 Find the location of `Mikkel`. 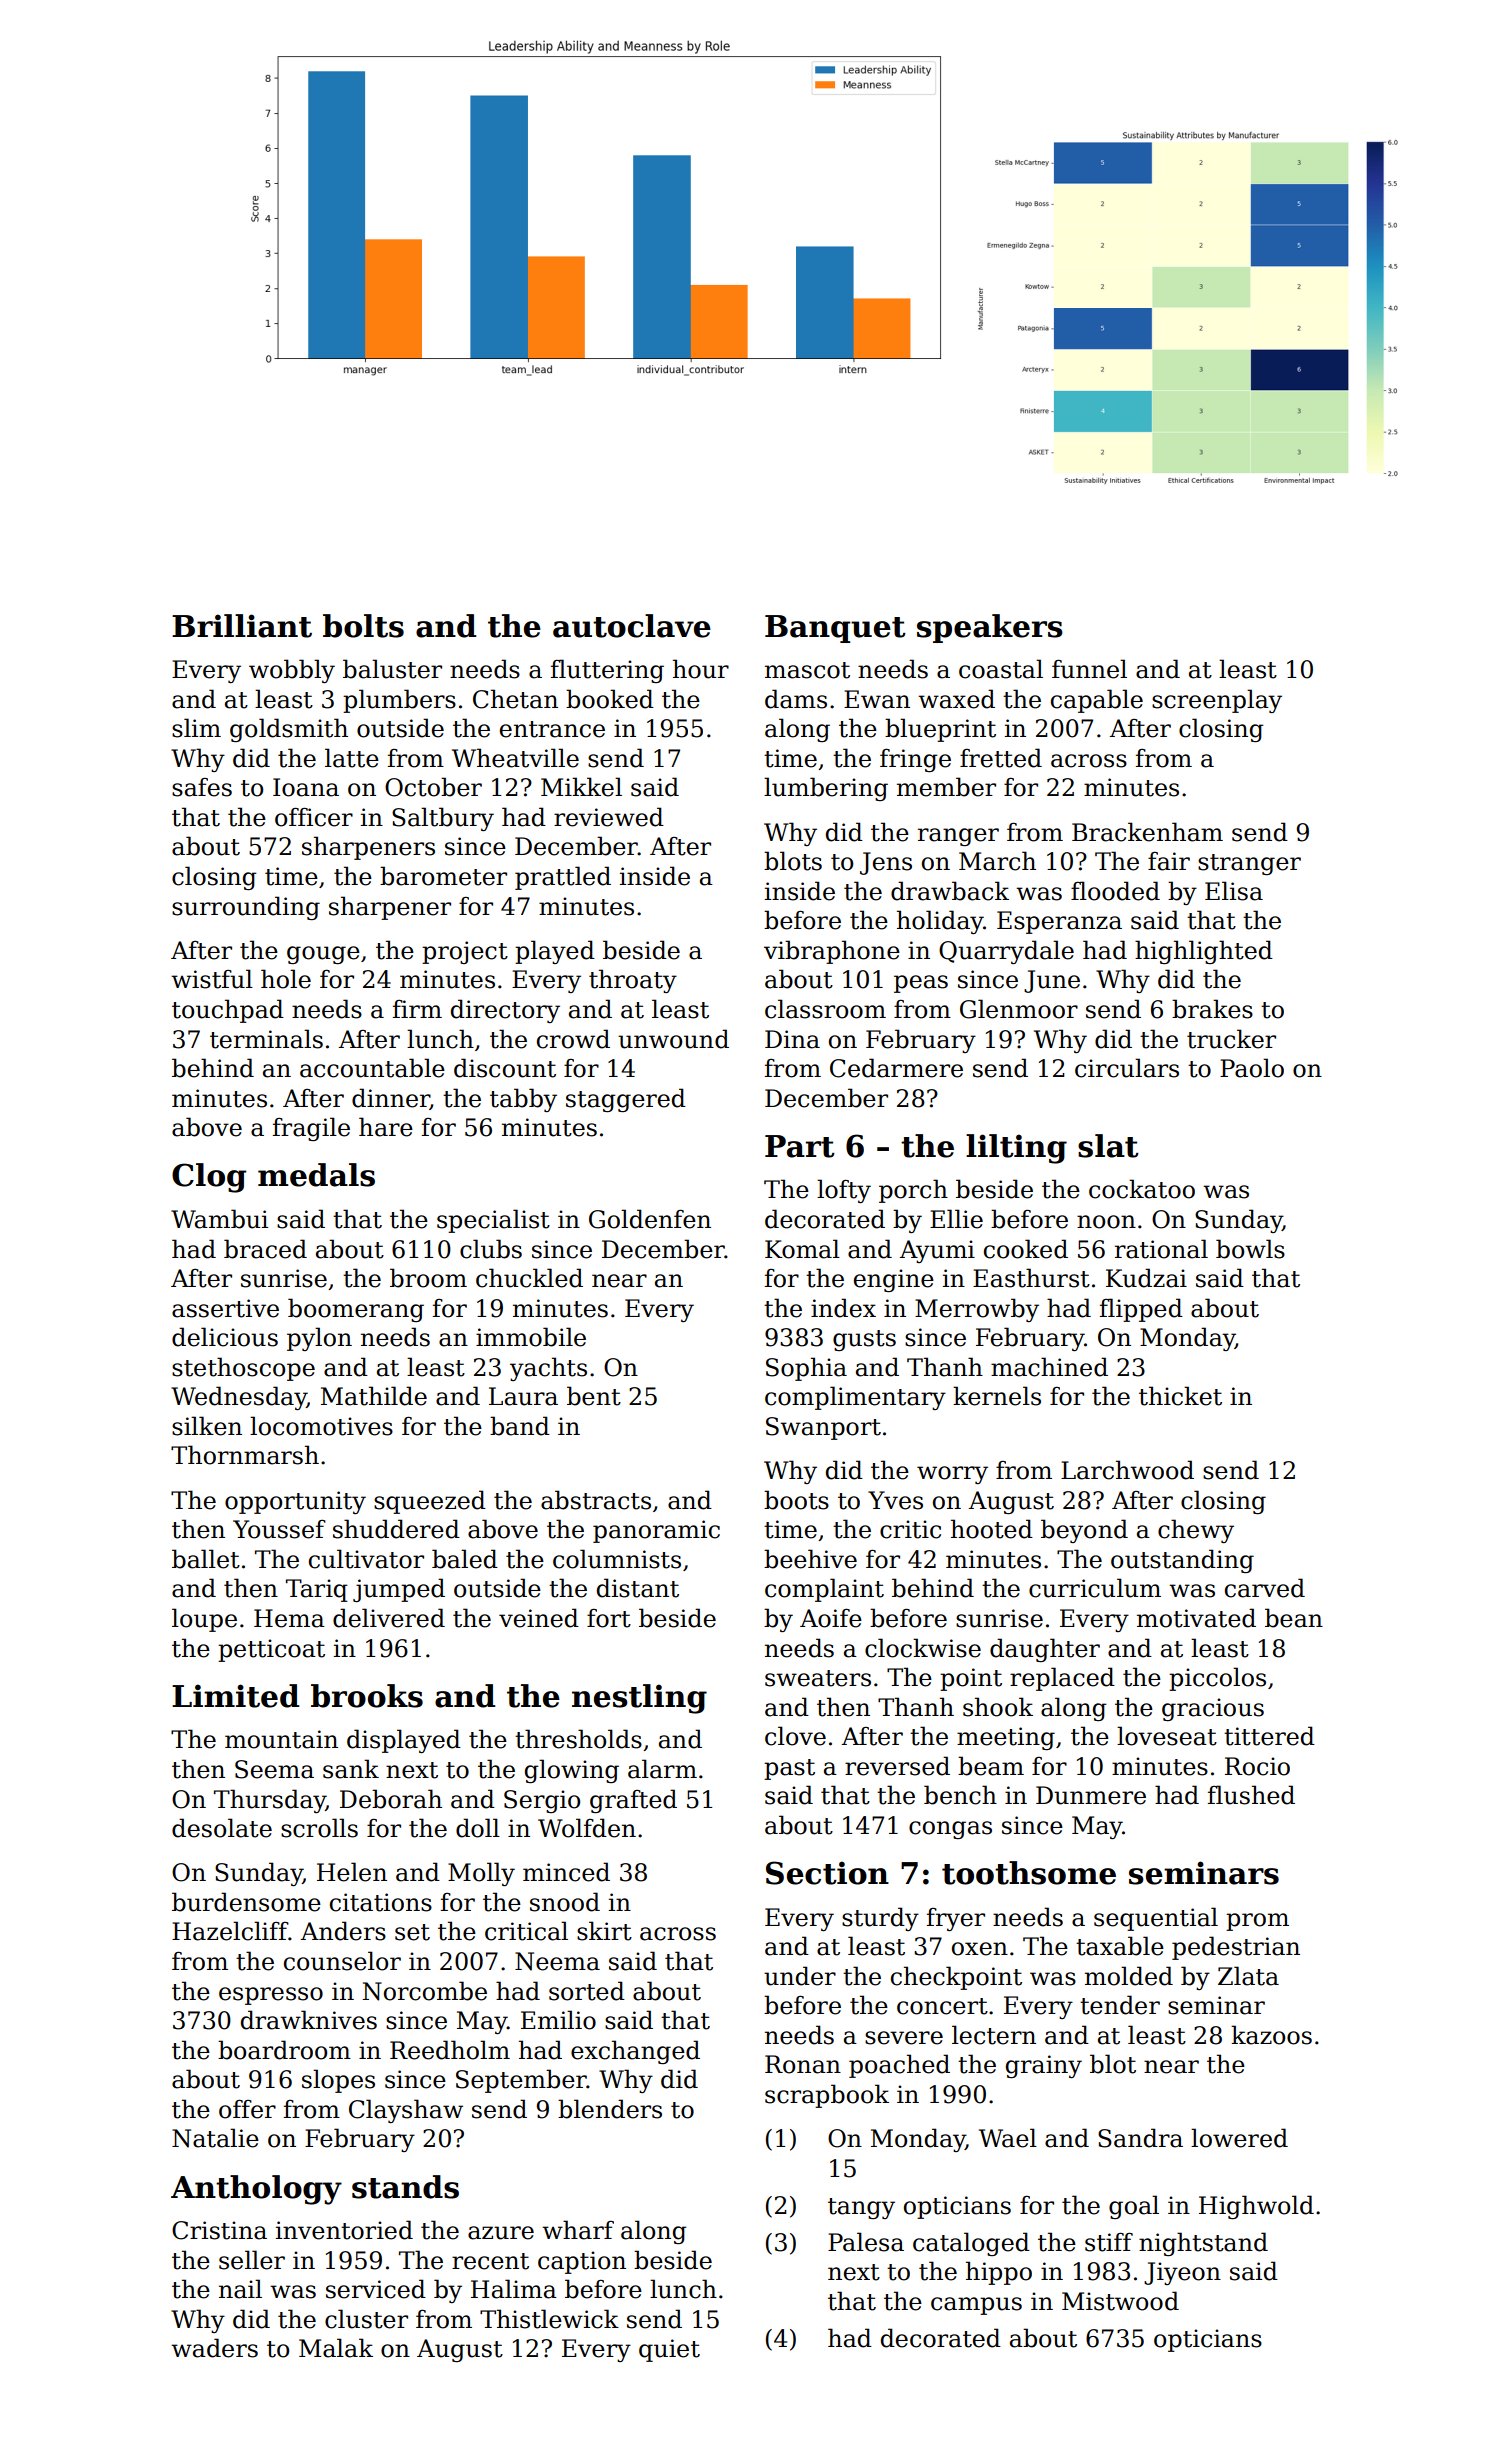

Mikkel is located at coordinates (581, 787).
